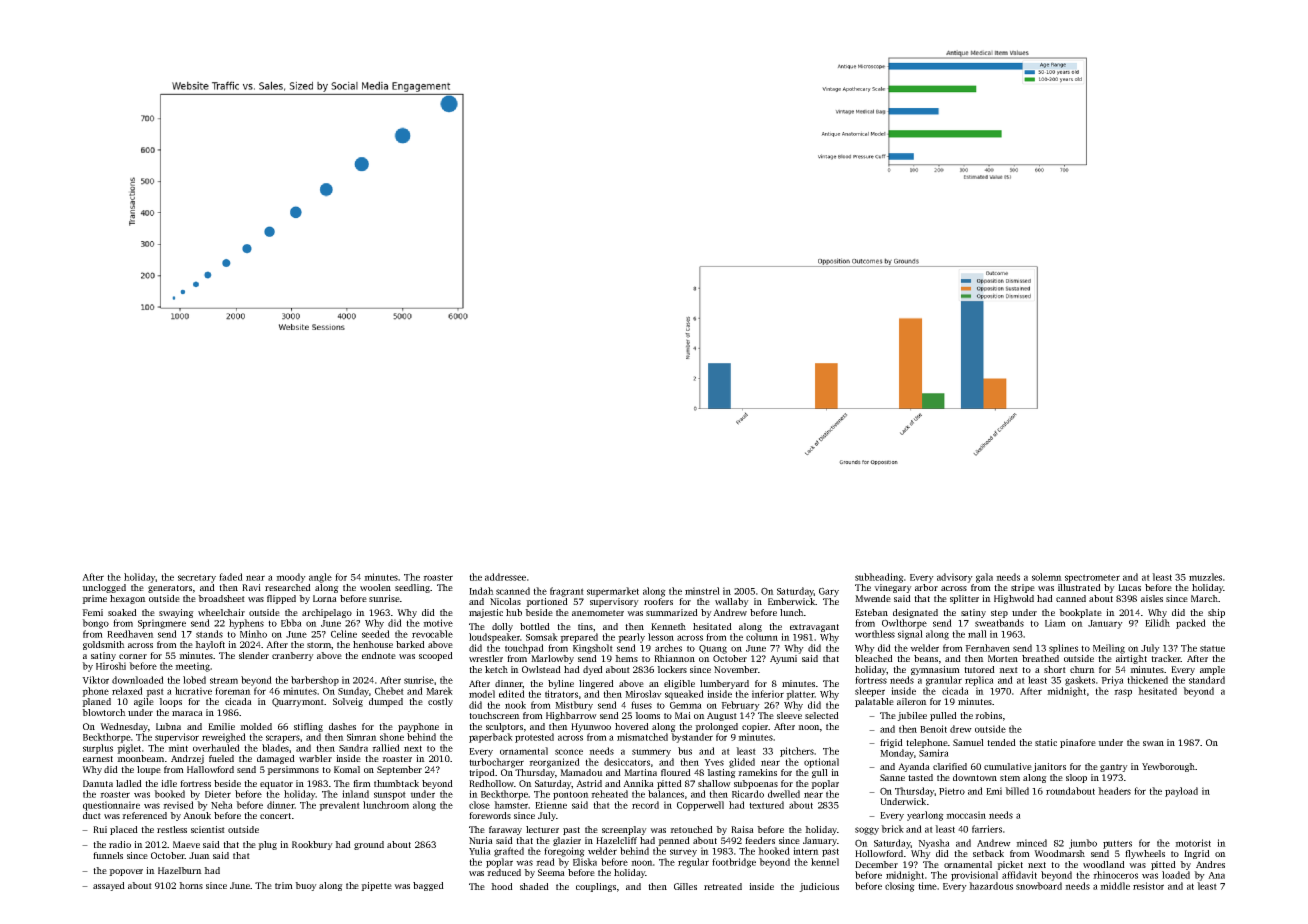 Image resolution: width=1308 pixels, height=924 pixels. What do you see at coordinates (547, 602) in the screenshot?
I see `portioned` at bounding box center [547, 602].
